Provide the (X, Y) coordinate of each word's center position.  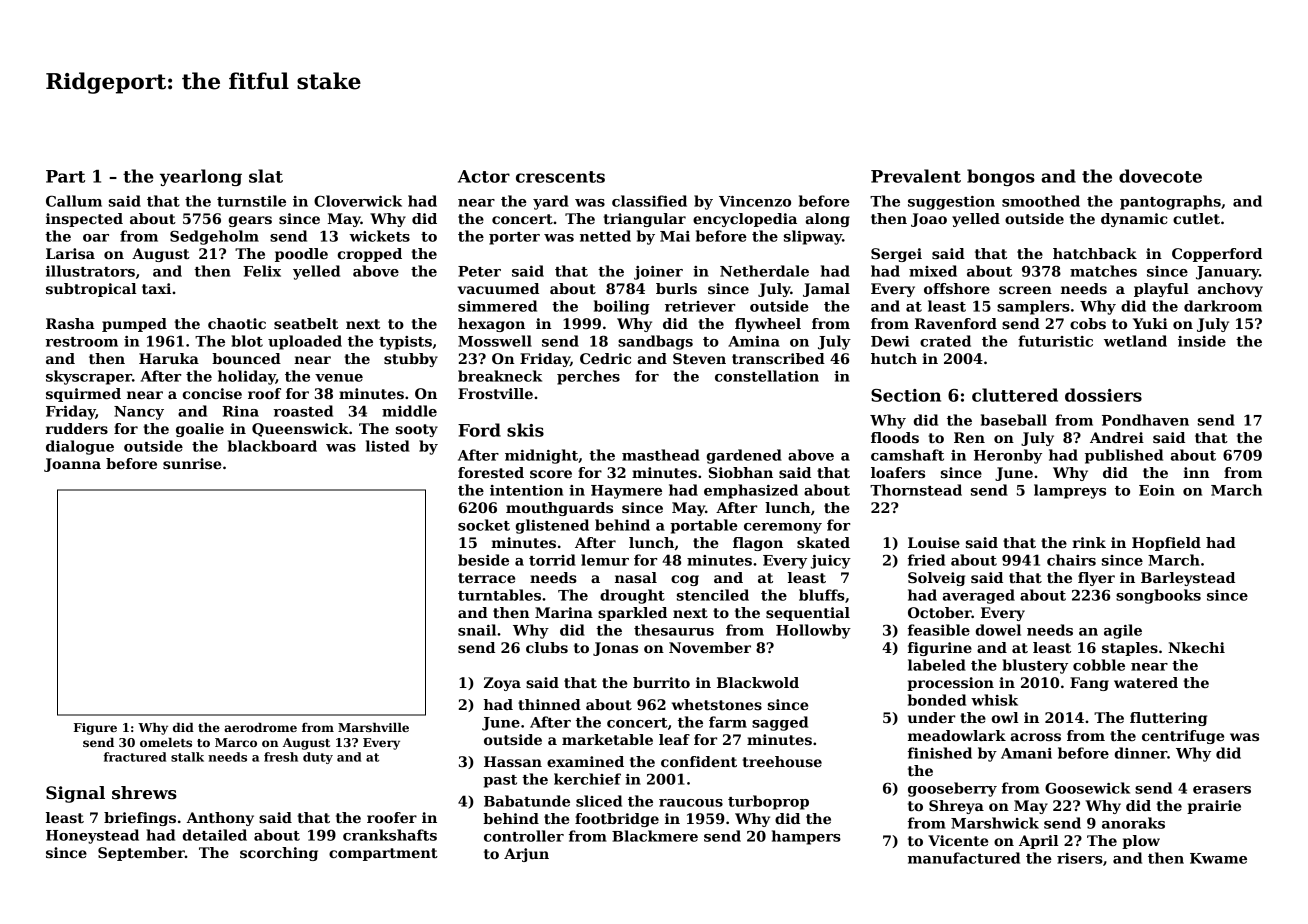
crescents (560, 177)
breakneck (500, 376)
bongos (1001, 177)
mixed (933, 271)
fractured (135, 757)
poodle (301, 255)
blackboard (272, 446)
